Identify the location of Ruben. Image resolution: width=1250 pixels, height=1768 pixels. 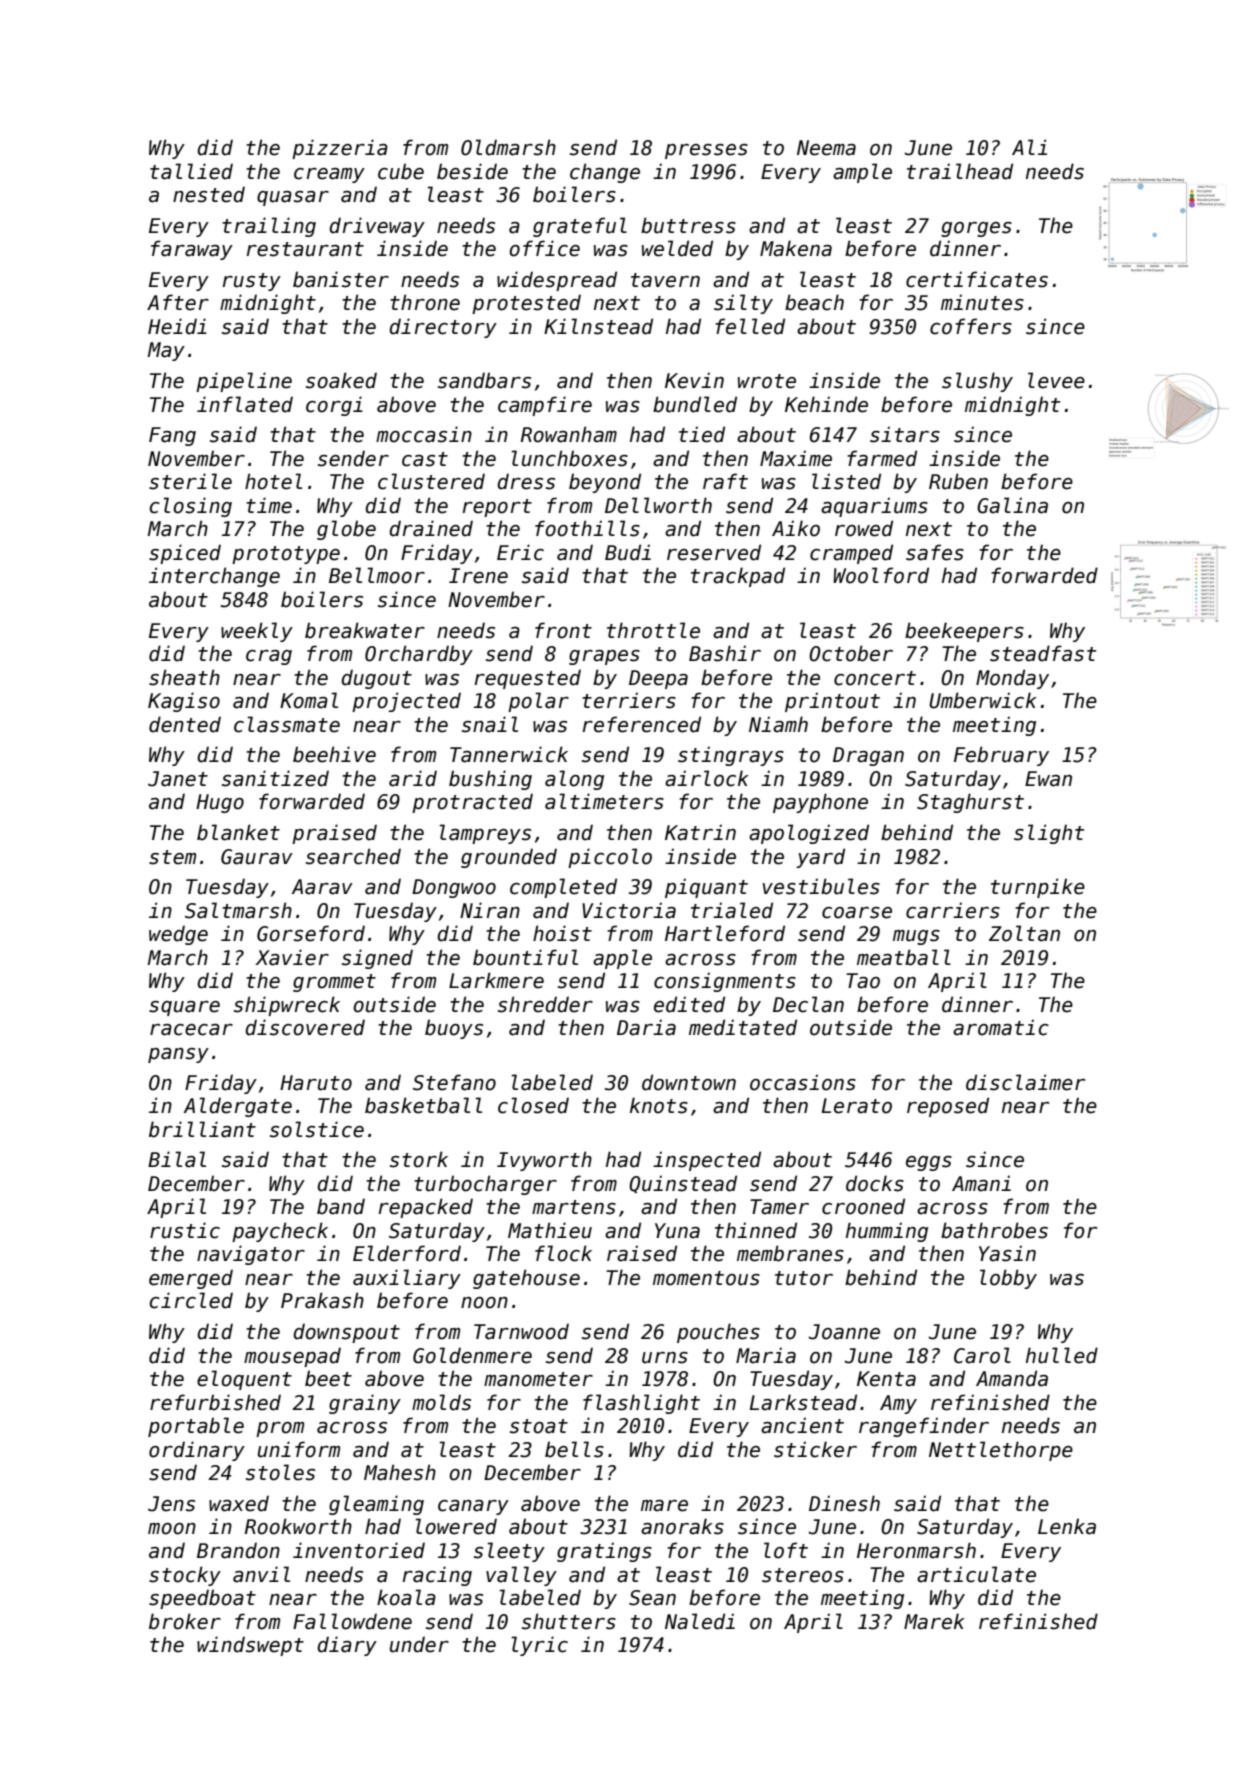
(958, 481).
